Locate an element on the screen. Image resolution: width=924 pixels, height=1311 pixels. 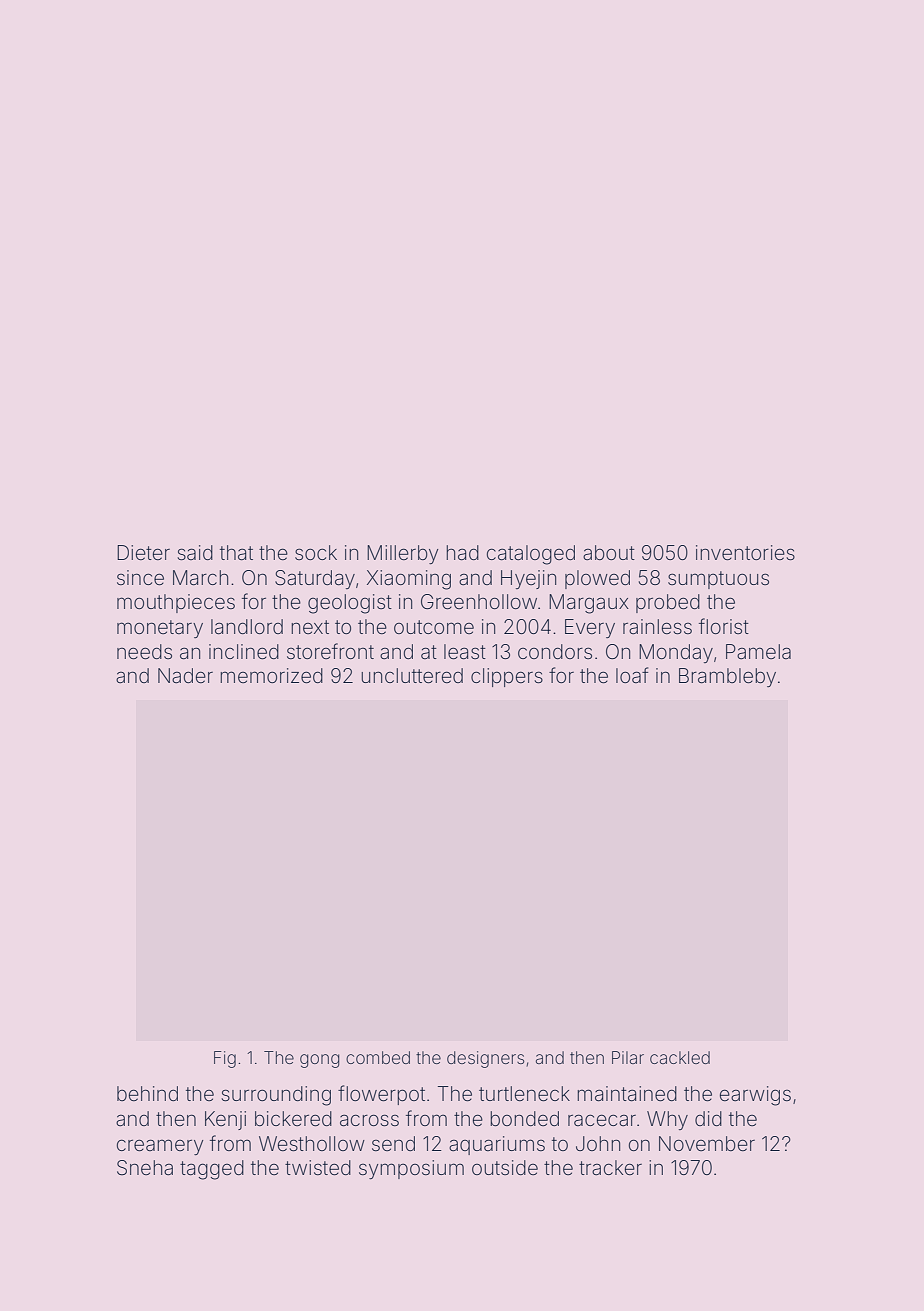
clippers is located at coordinates (507, 677).
